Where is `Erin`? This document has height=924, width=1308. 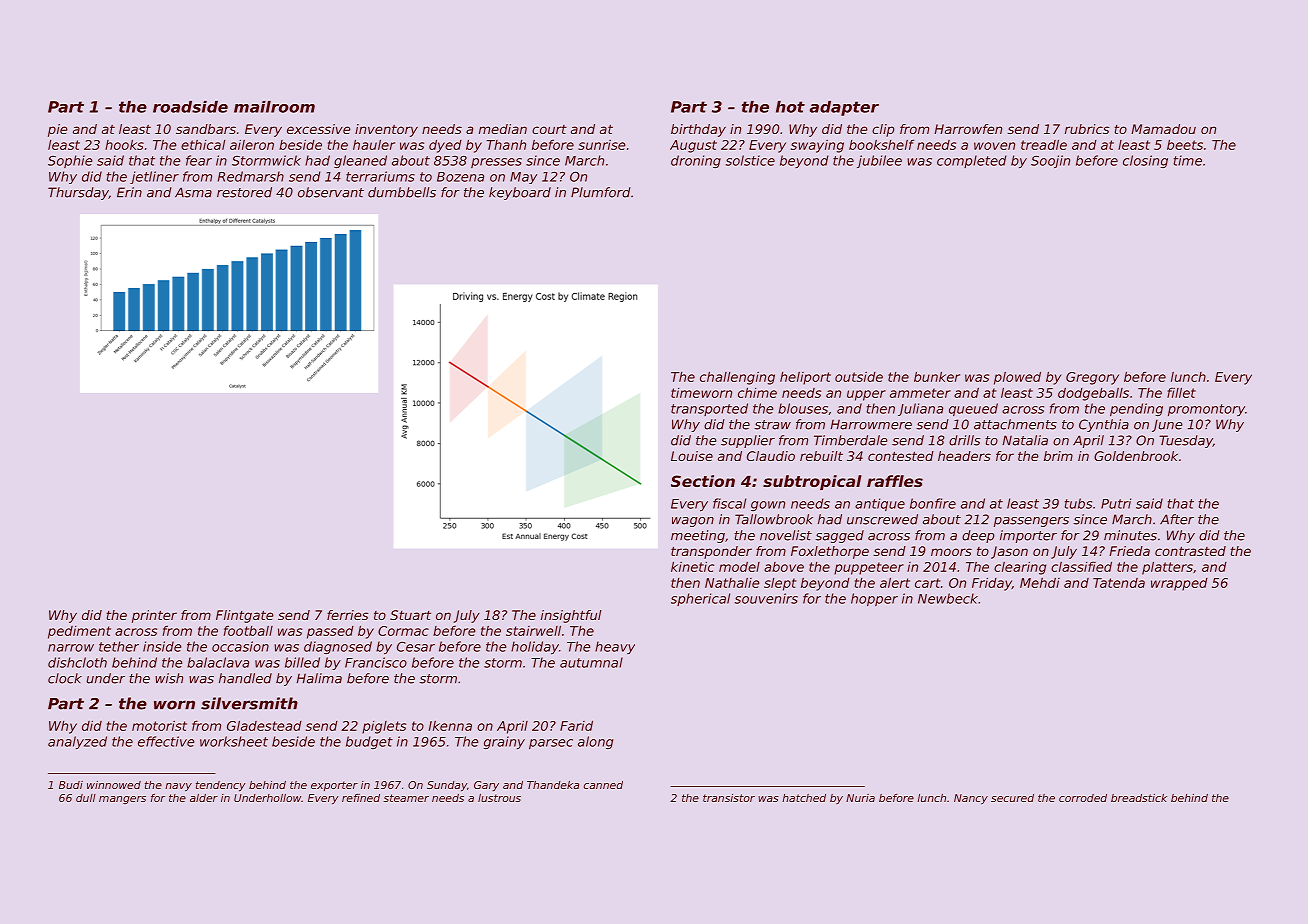 Erin is located at coordinates (129, 192).
